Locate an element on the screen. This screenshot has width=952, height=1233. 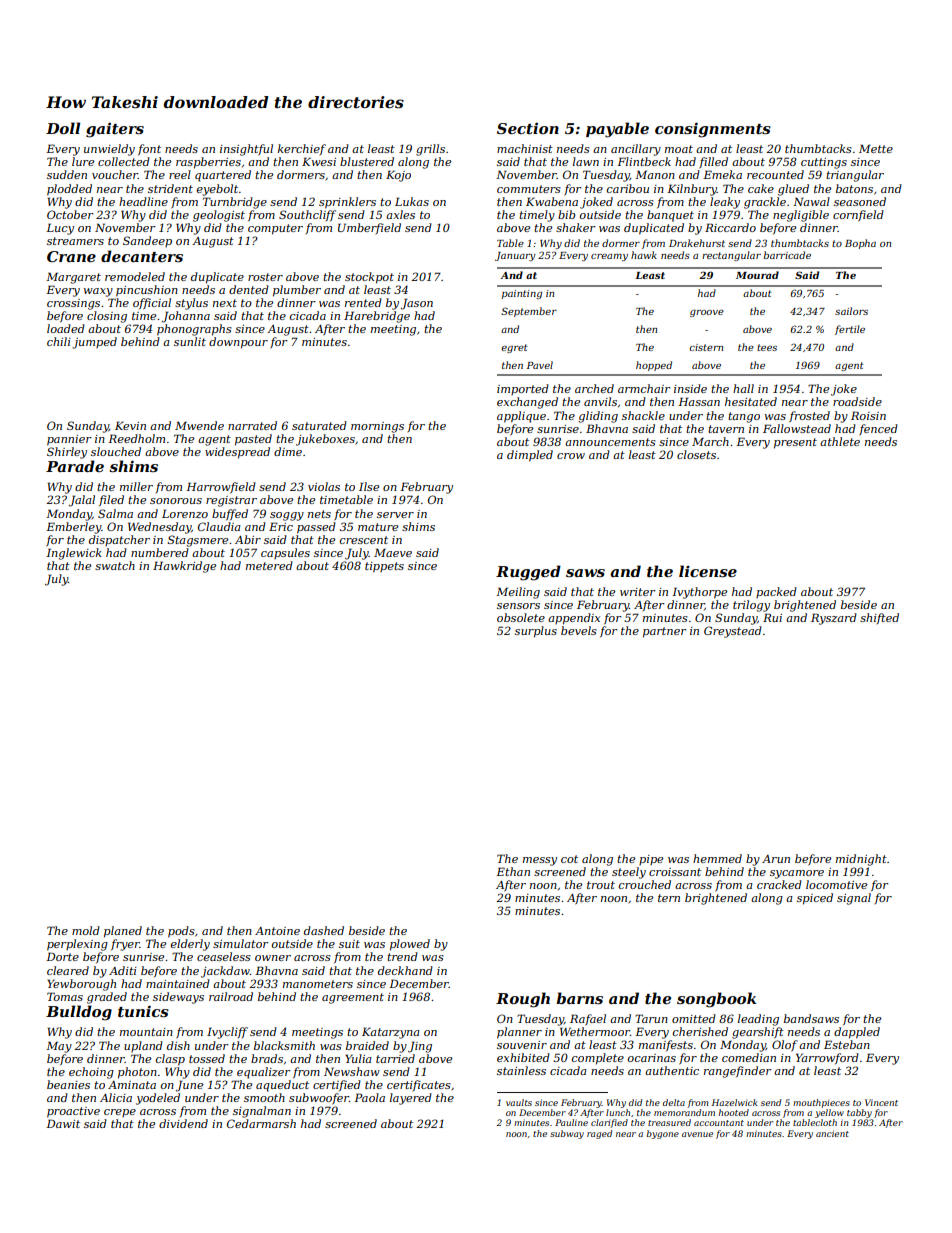
Inglewick is located at coordinates (74, 554).
